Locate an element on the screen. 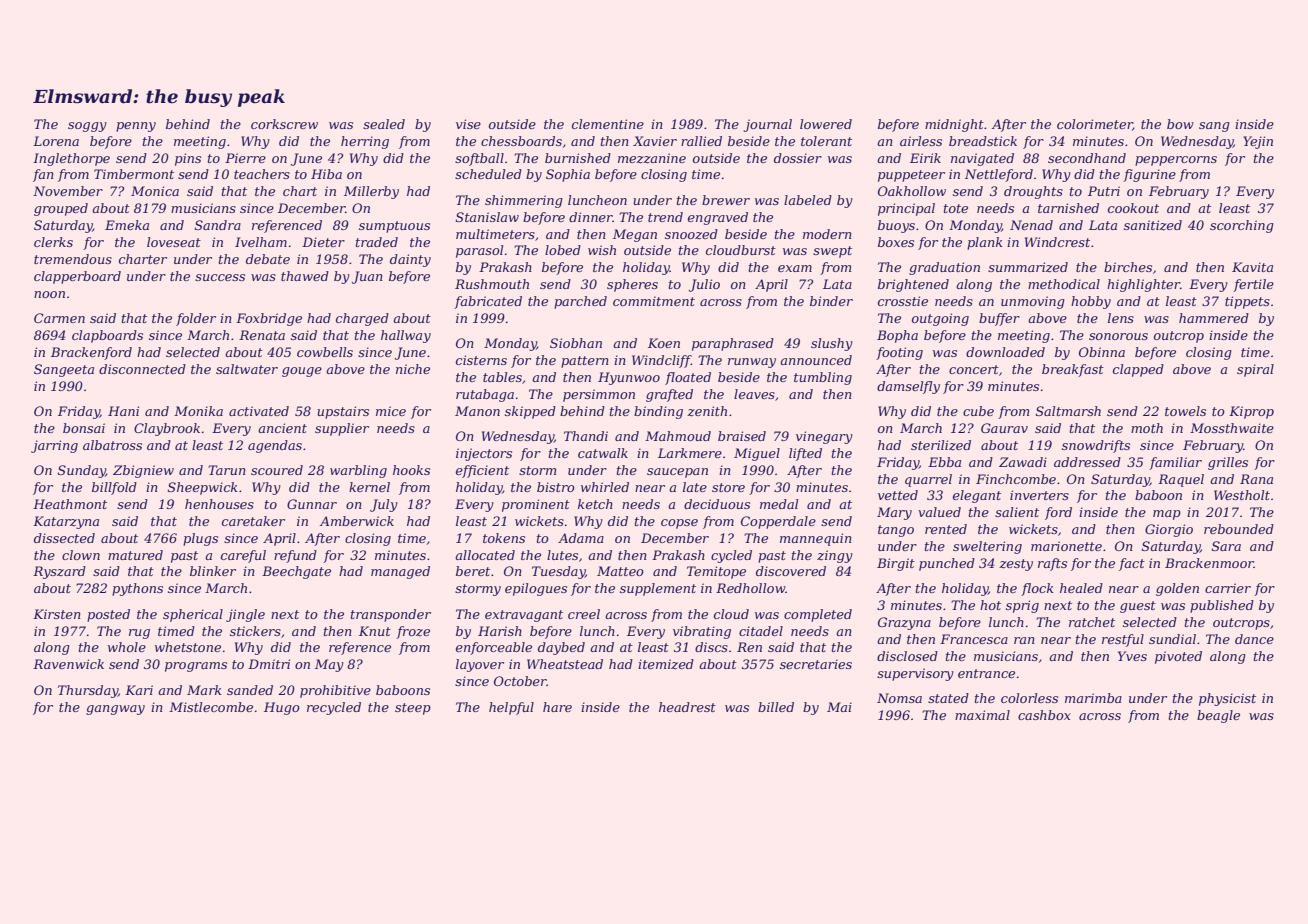  Zawadi is located at coordinates (1023, 462).
